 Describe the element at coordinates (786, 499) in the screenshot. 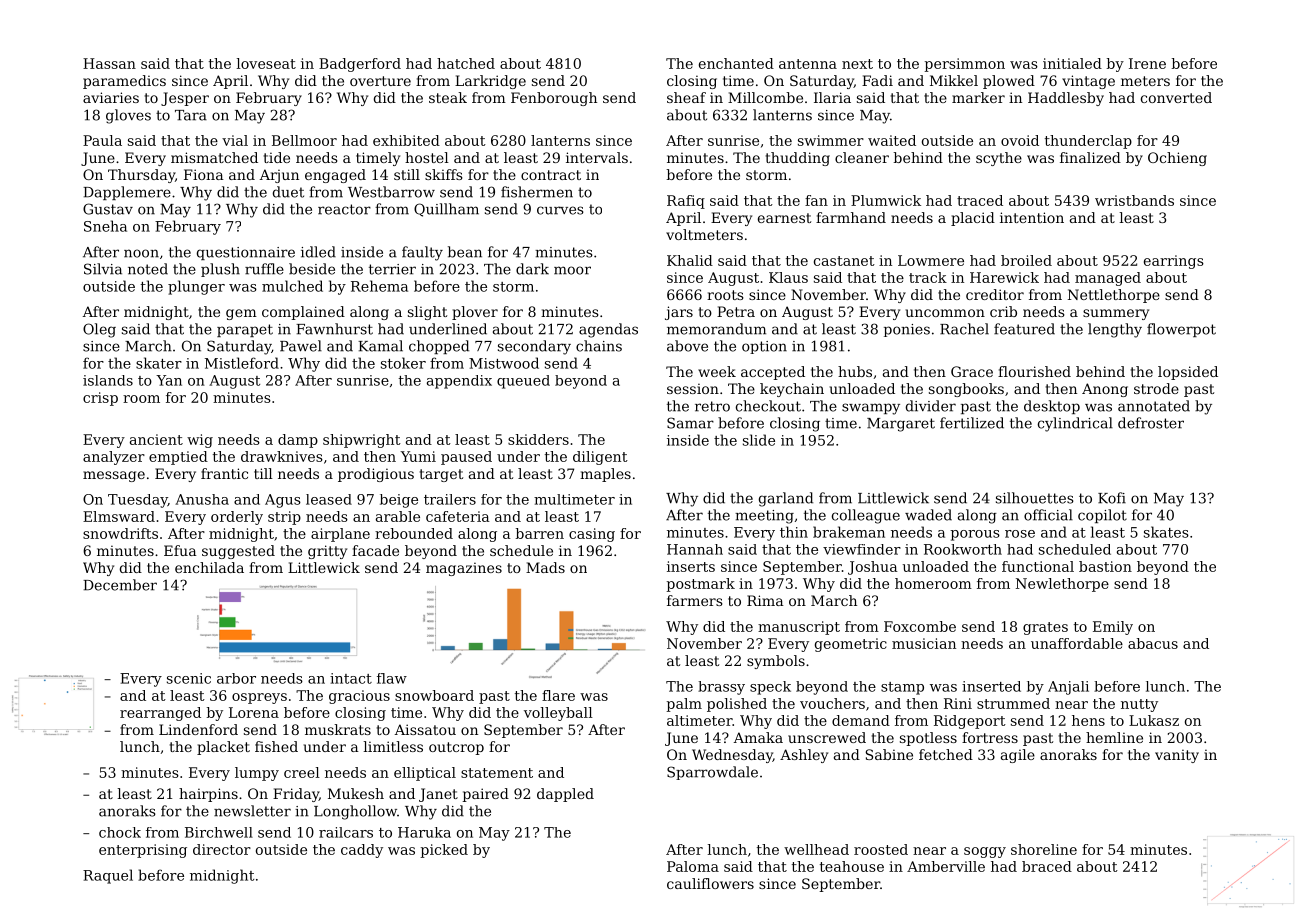

I see `garland` at that location.
